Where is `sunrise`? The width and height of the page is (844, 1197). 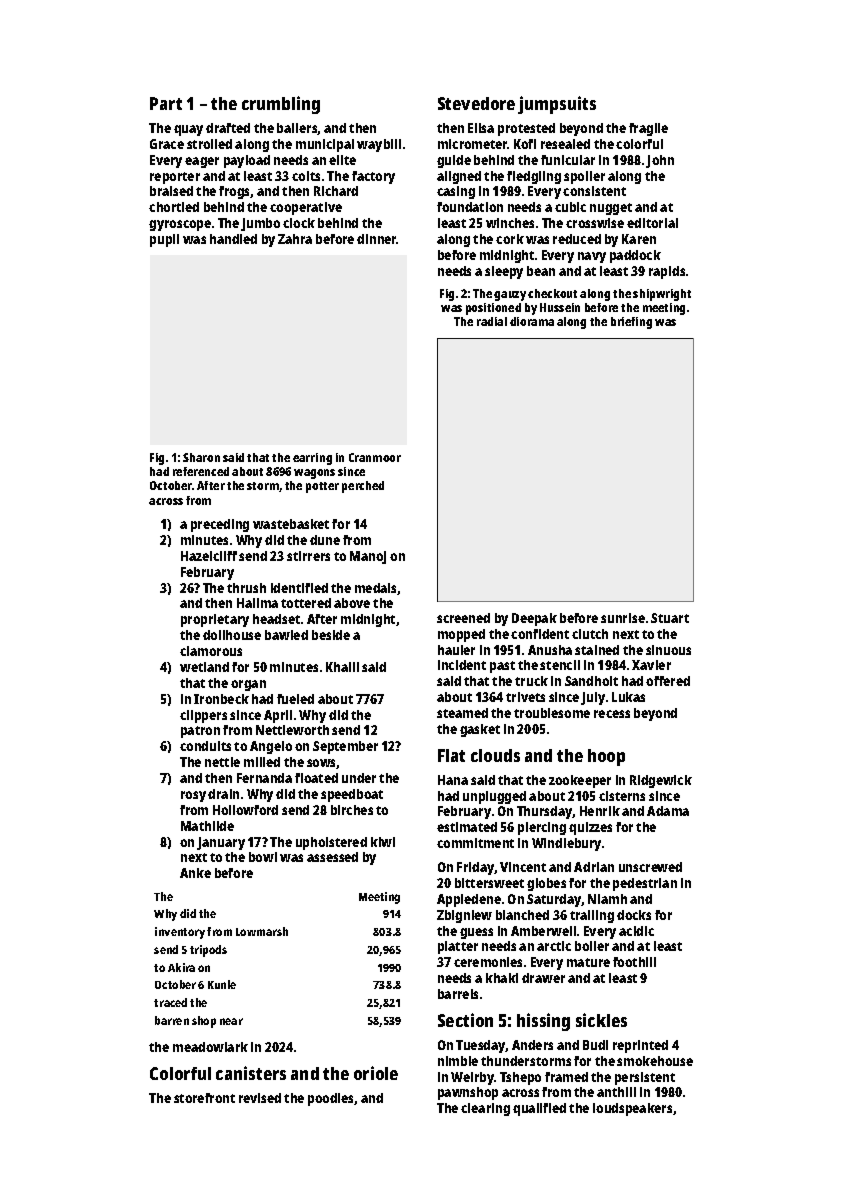
sunrise is located at coordinates (623, 618).
